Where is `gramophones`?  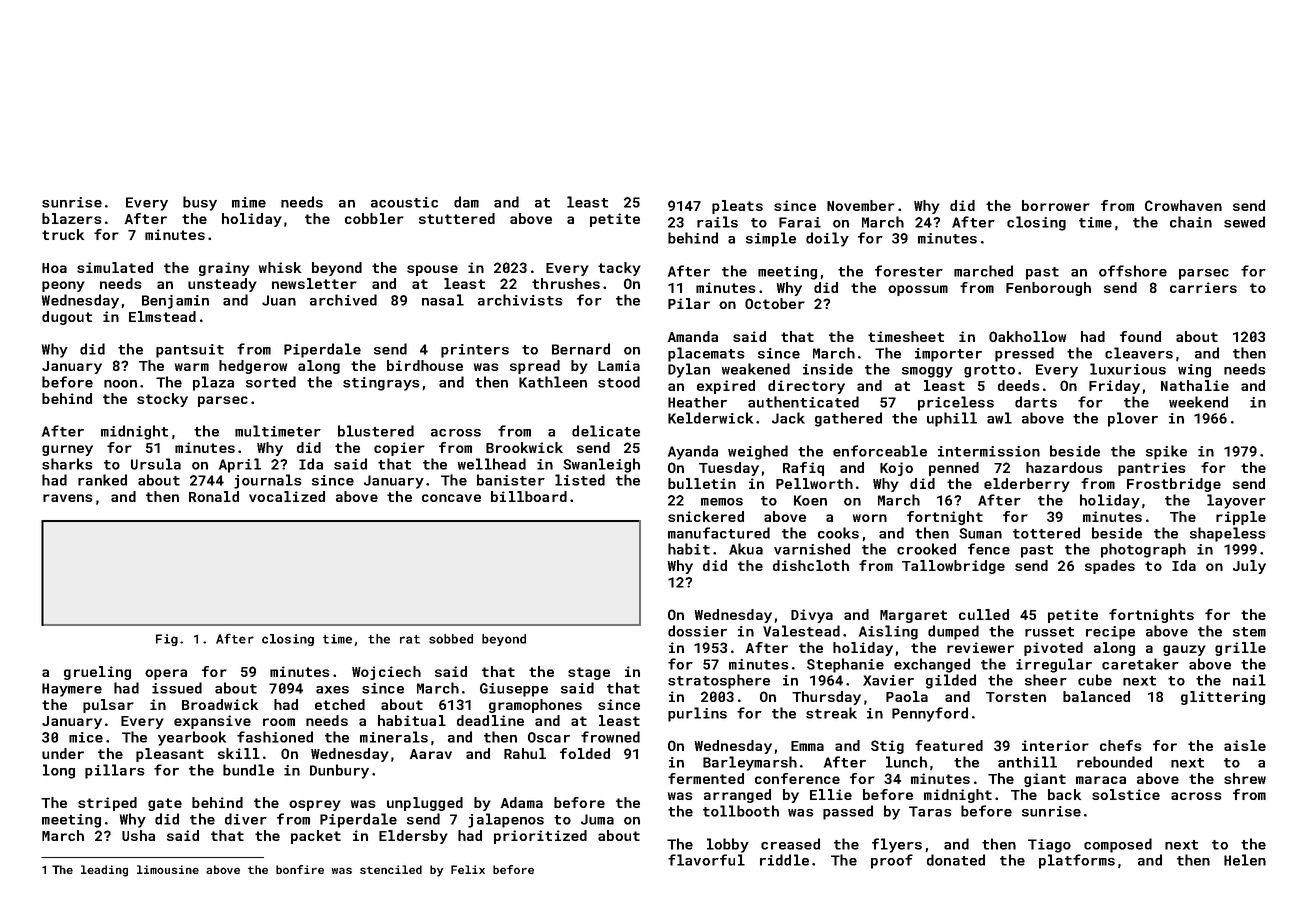
gramophones is located at coordinates (535, 706).
